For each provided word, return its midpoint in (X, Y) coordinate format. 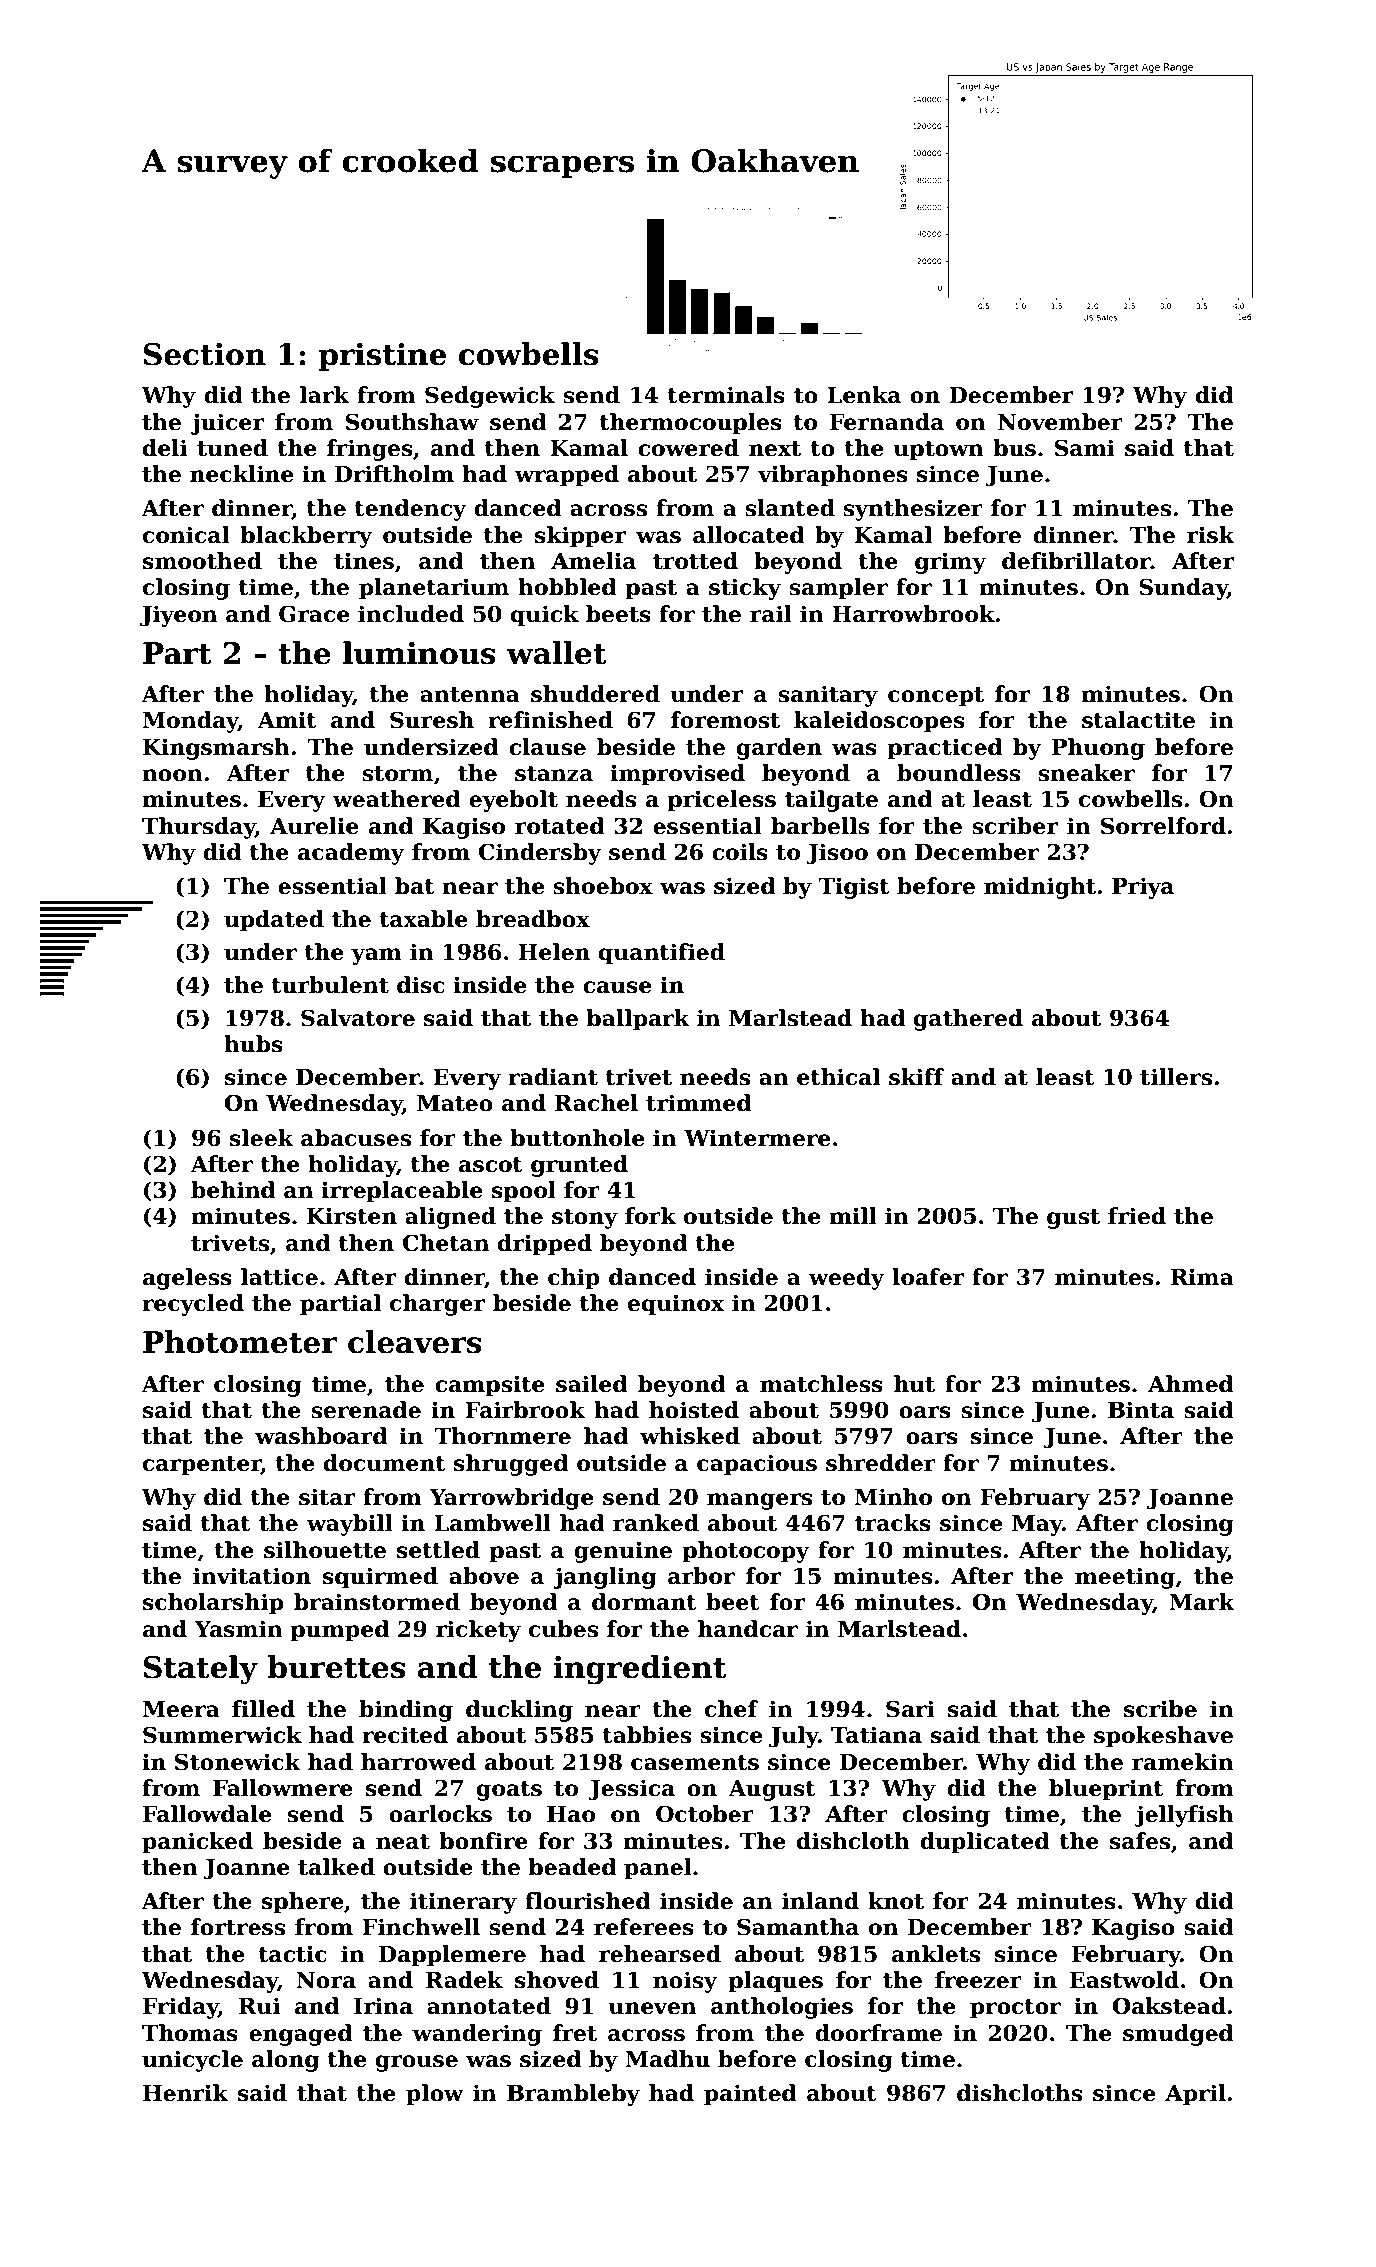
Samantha (798, 1927)
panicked (197, 1843)
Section (205, 354)
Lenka (864, 395)
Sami (1085, 448)
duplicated (984, 1843)
